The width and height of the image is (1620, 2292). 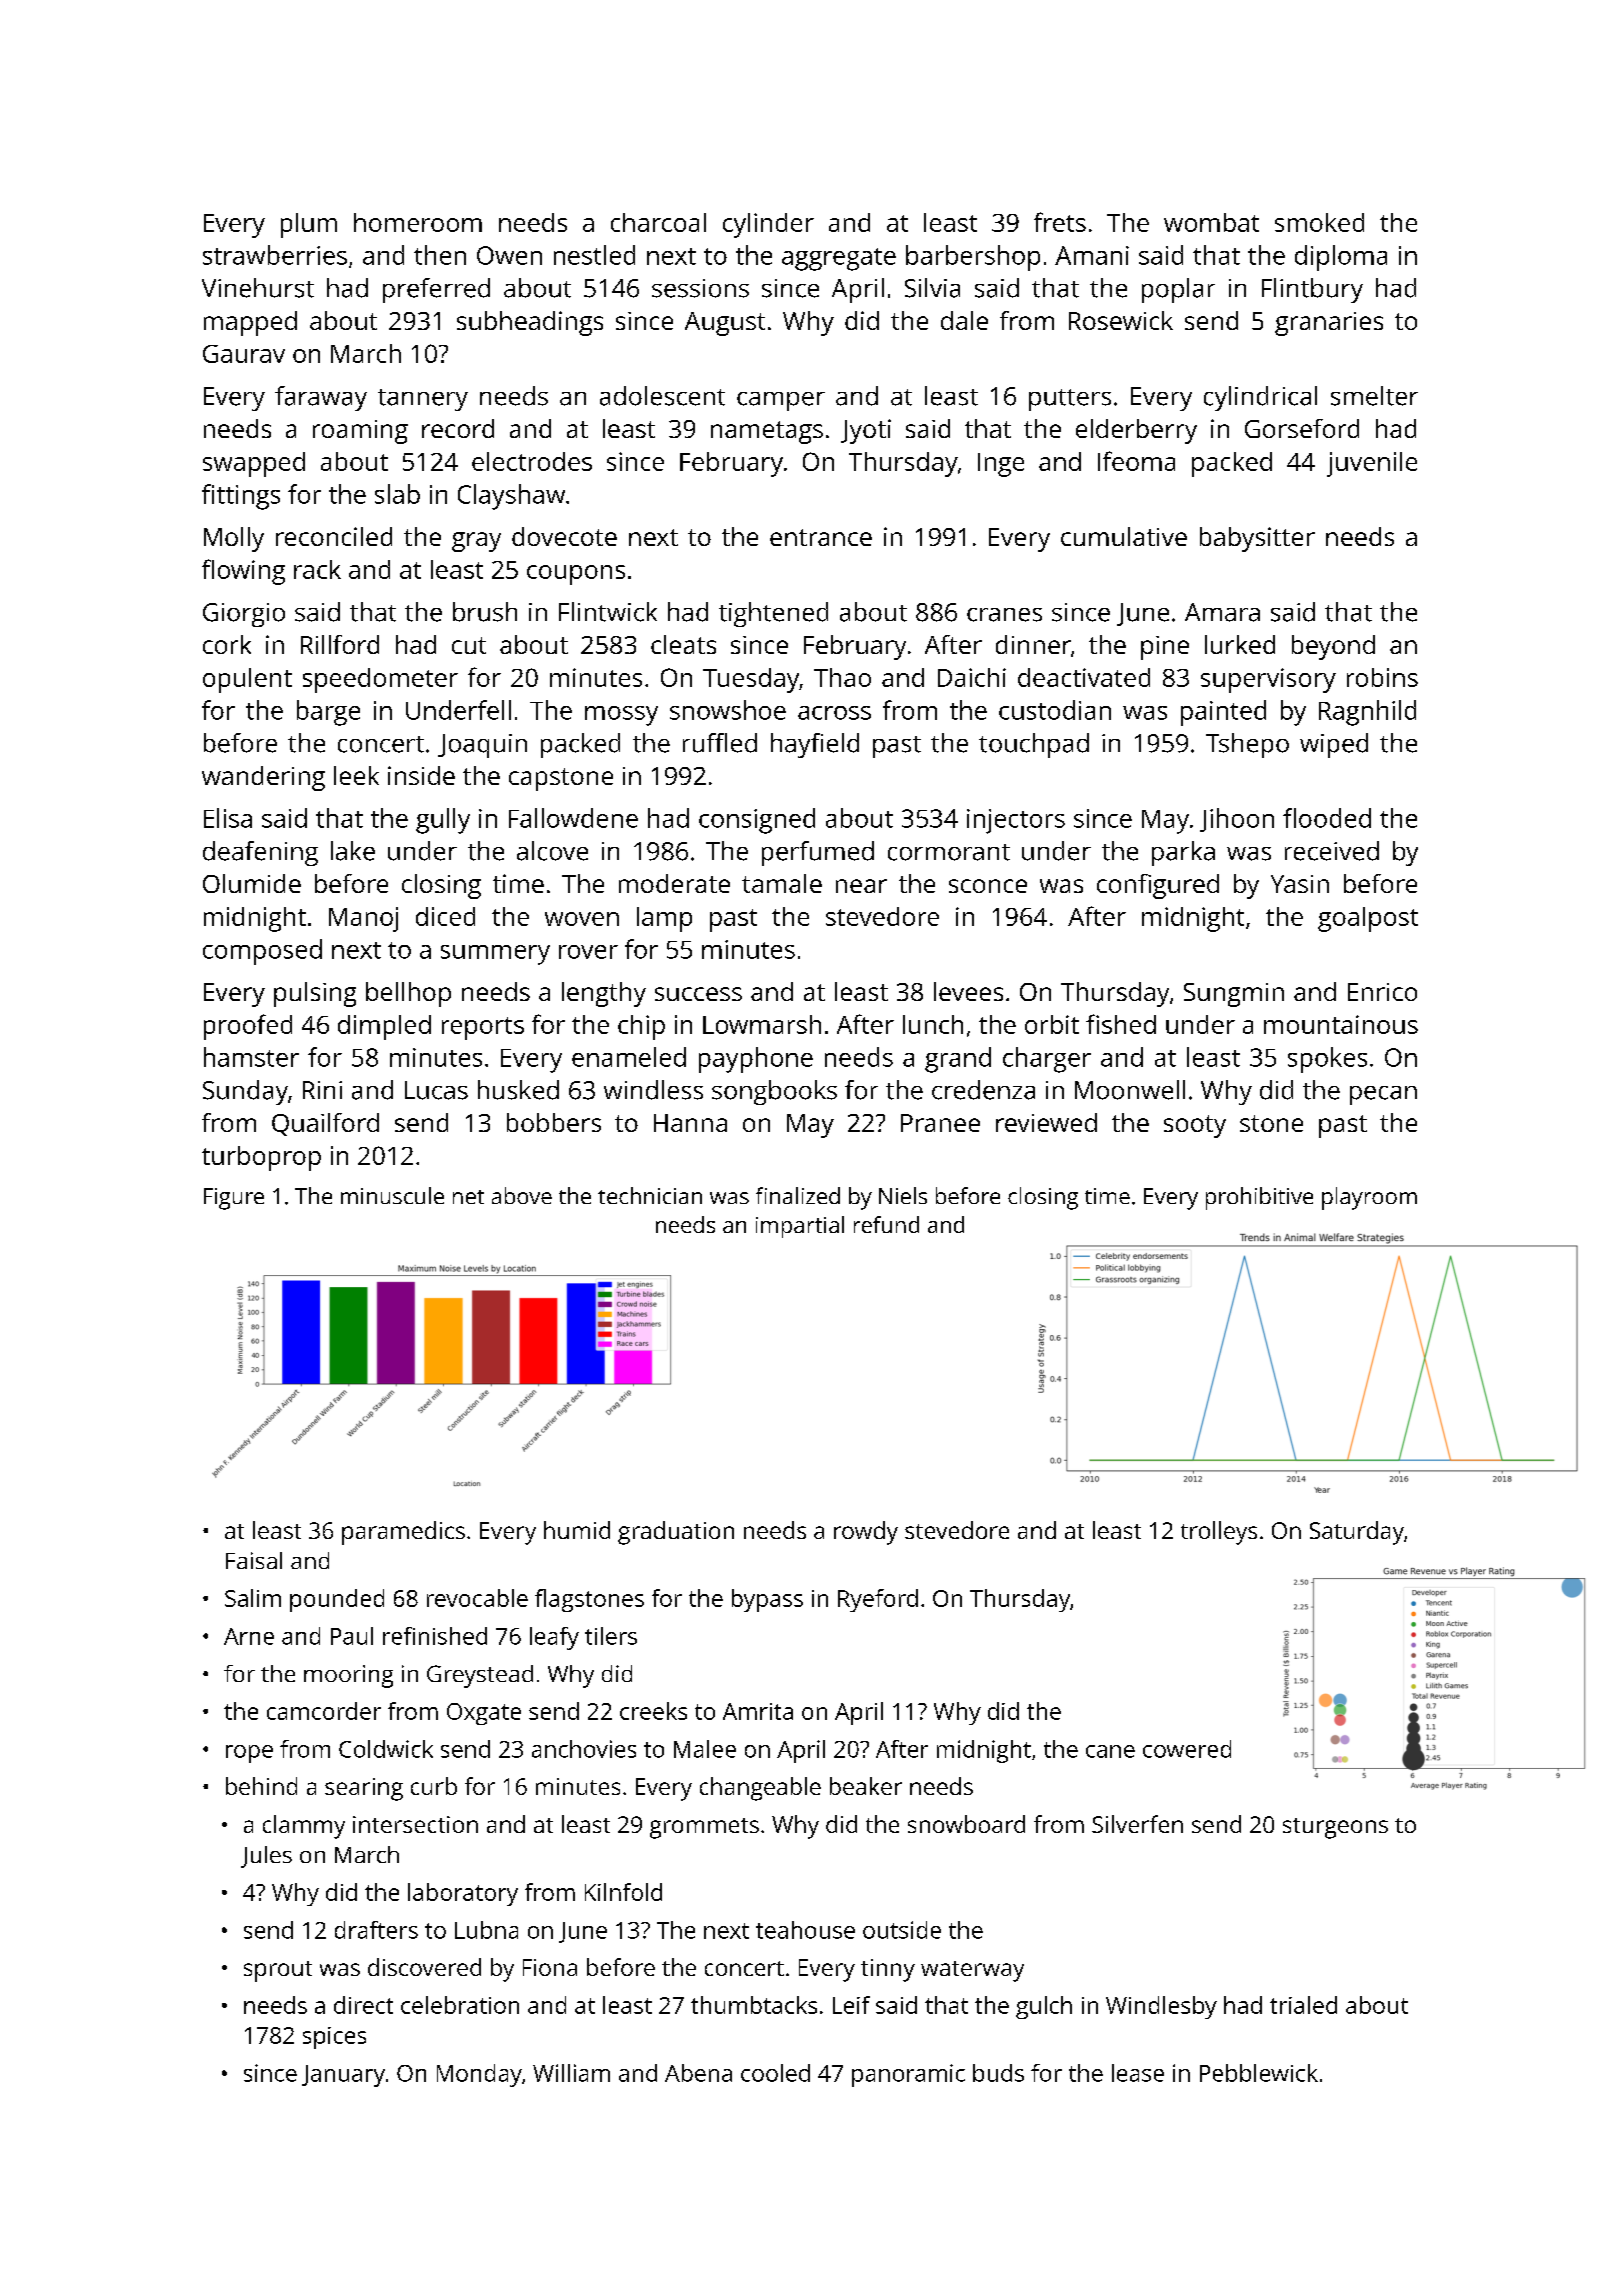 What do you see at coordinates (1333, 647) in the image?
I see `beyond` at bounding box center [1333, 647].
